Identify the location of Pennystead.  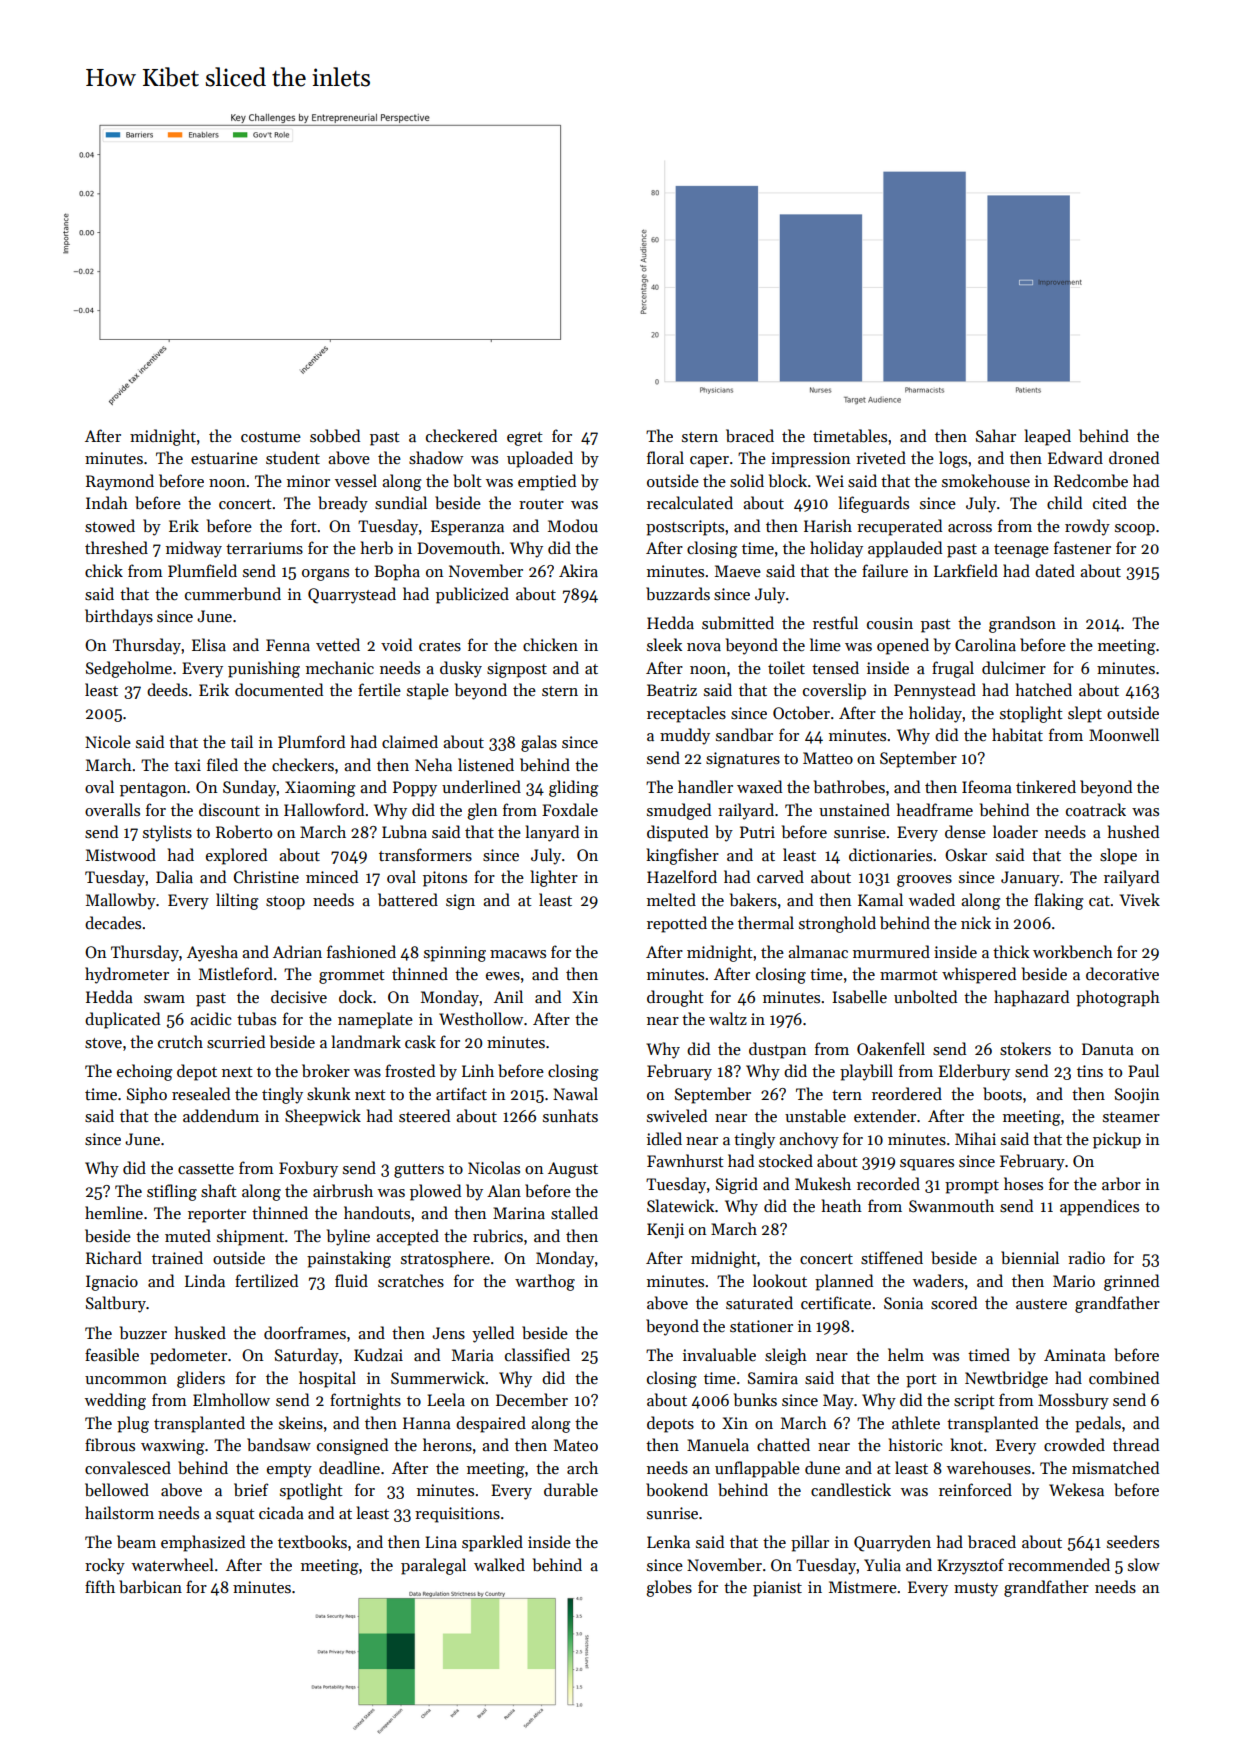
(935, 691).
